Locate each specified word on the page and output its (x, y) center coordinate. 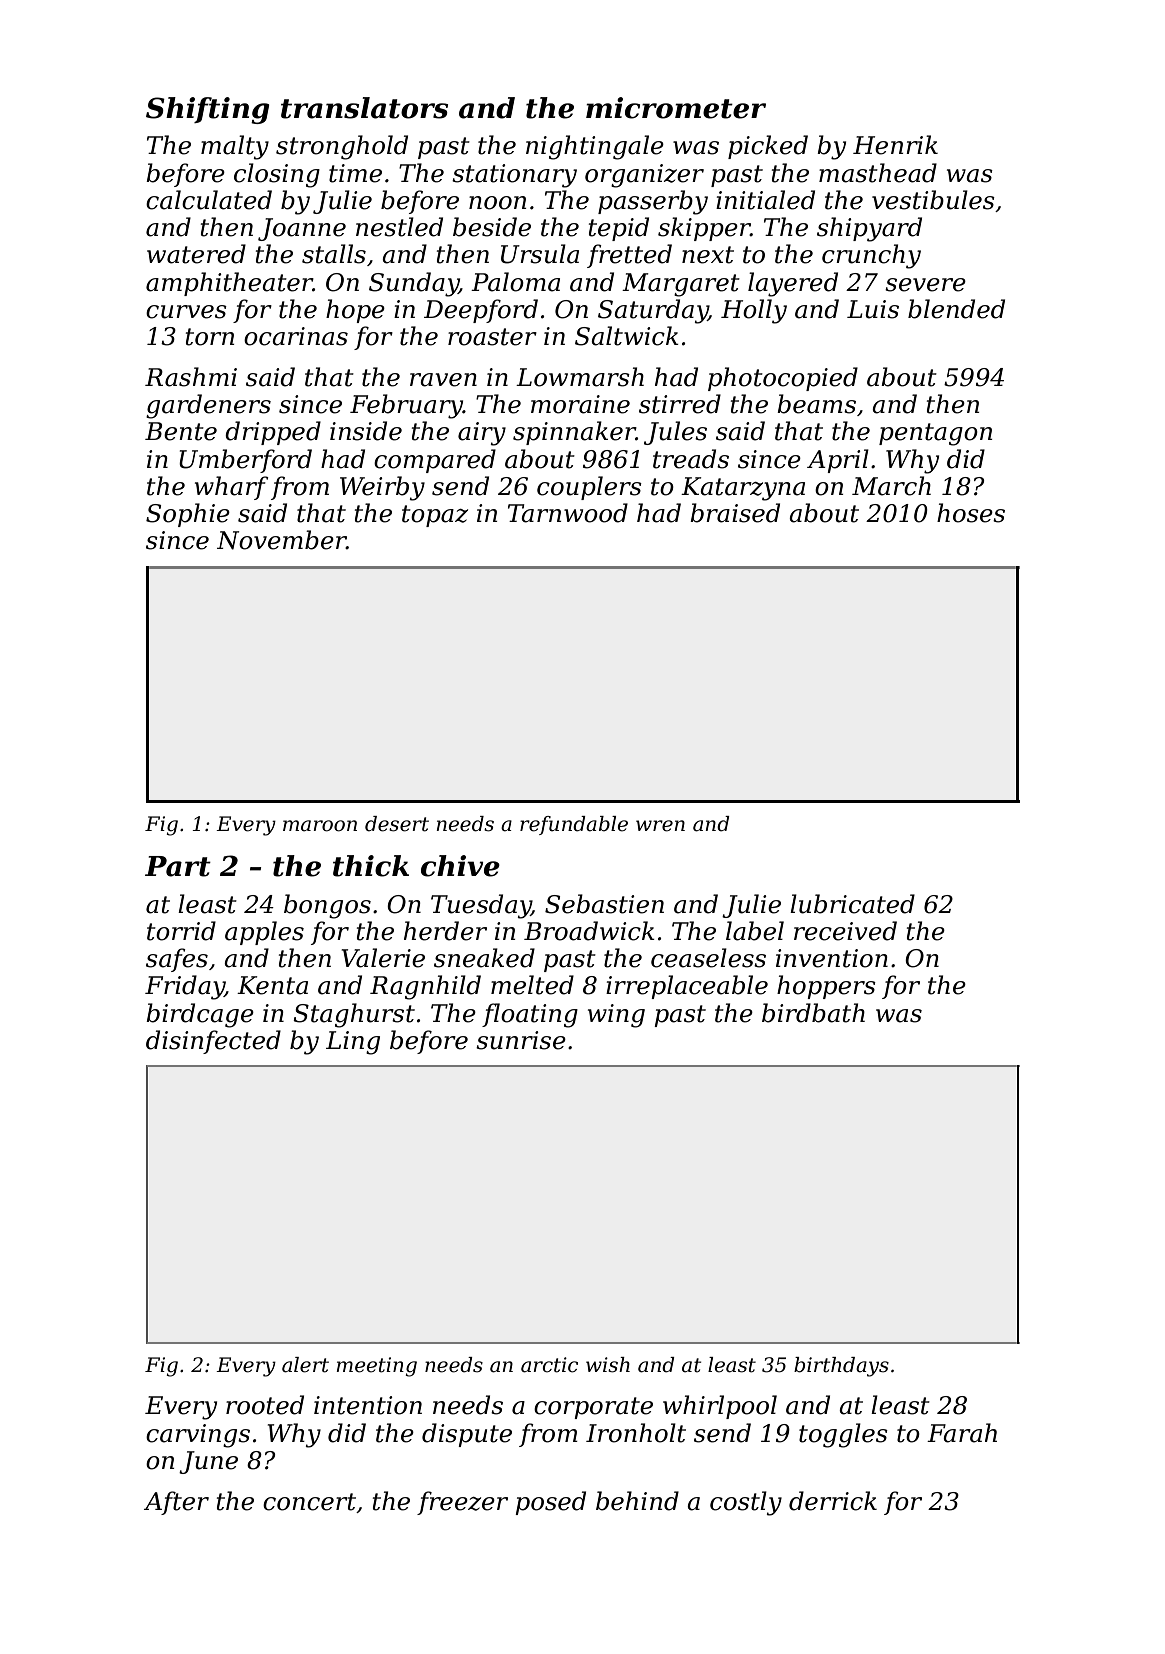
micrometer (676, 108)
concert (309, 1502)
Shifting (207, 110)
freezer (462, 1503)
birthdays (841, 1367)
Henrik (895, 145)
